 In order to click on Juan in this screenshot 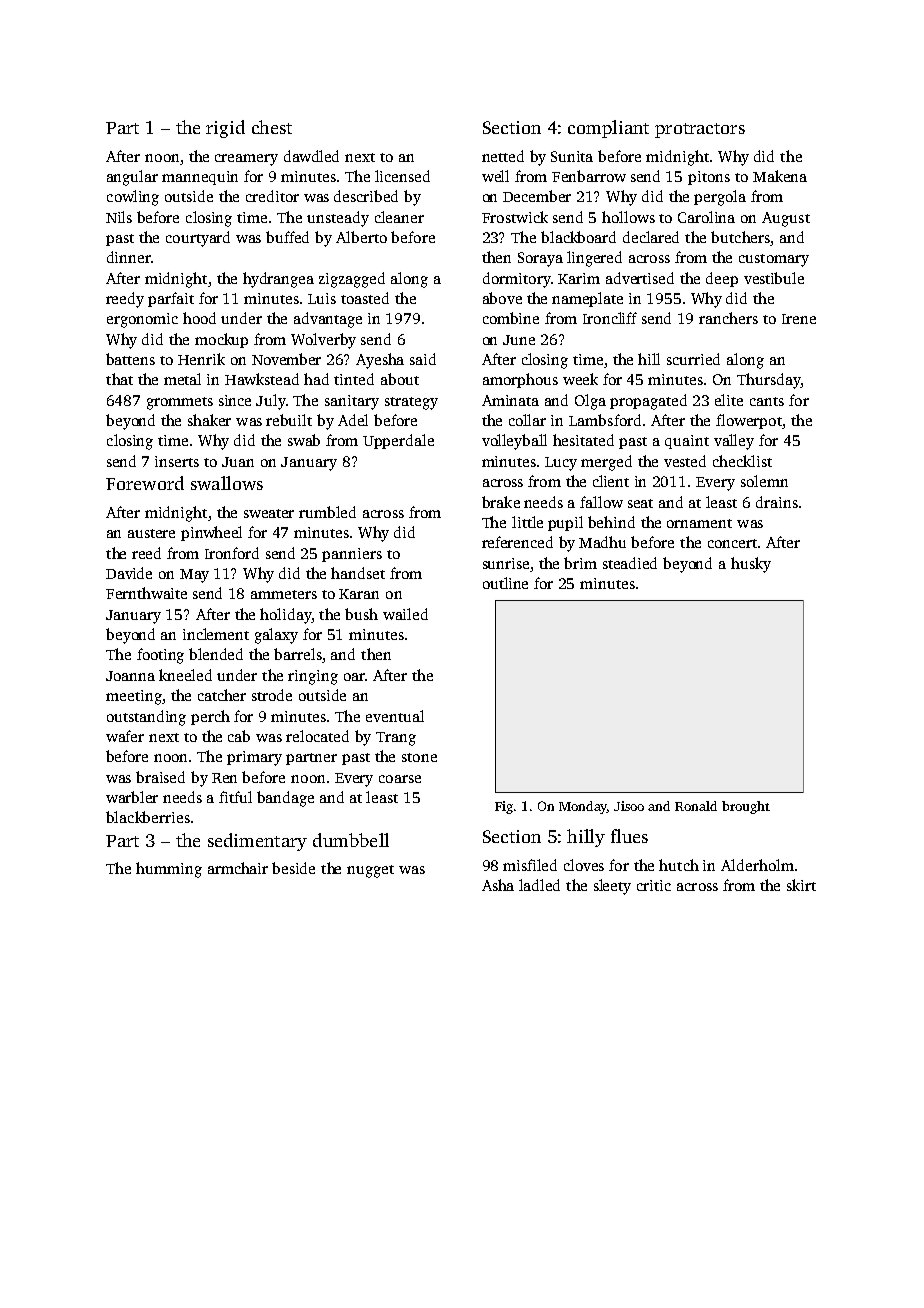, I will do `click(238, 462)`.
